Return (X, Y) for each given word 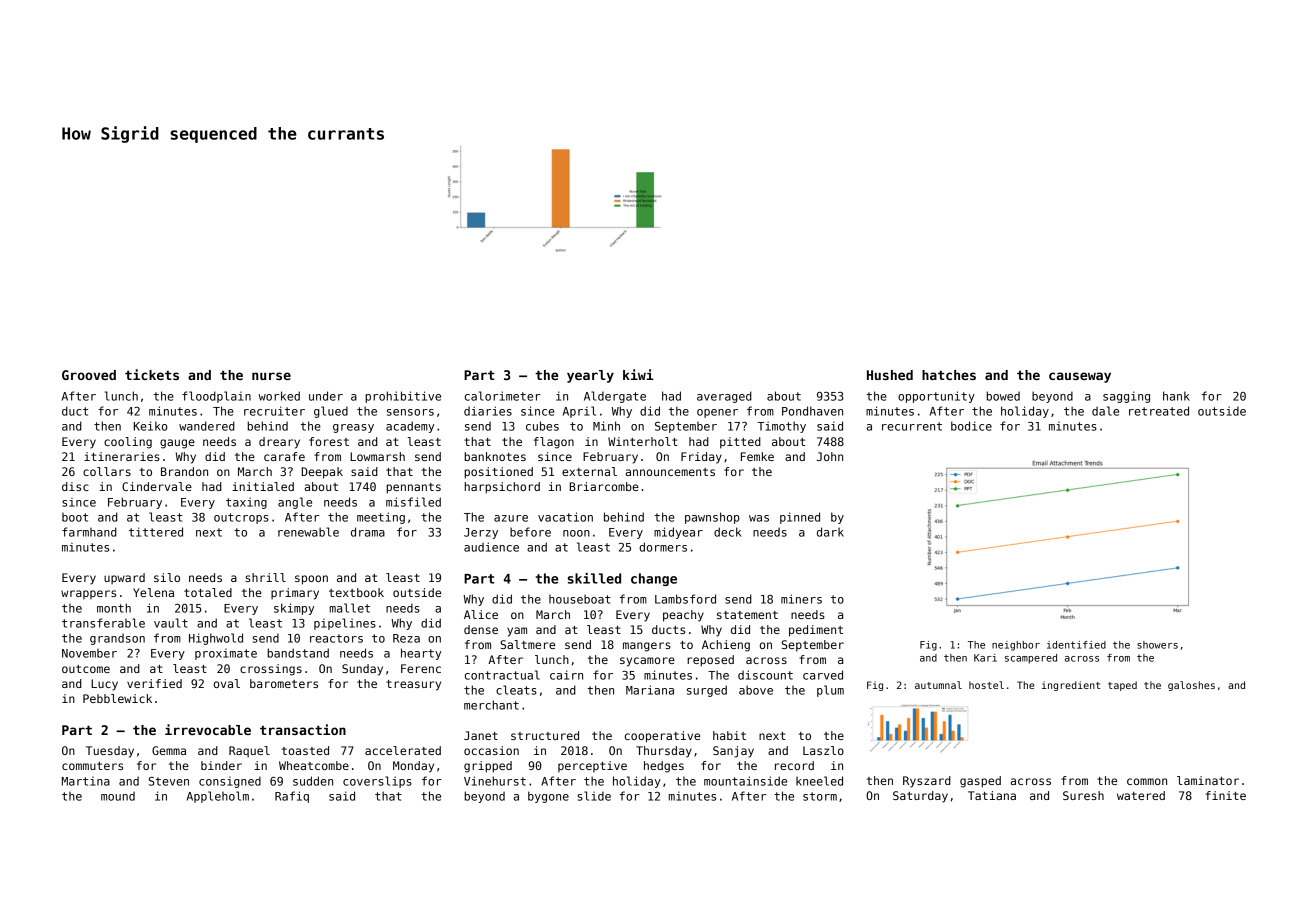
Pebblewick (117, 698)
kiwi (638, 374)
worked (279, 396)
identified (1076, 645)
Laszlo (823, 750)
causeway (1080, 377)
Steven (169, 781)
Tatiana (992, 795)
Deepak (322, 473)
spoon (311, 580)
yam (517, 632)
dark (830, 532)
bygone (548, 797)
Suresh (1083, 795)
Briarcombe (604, 486)
